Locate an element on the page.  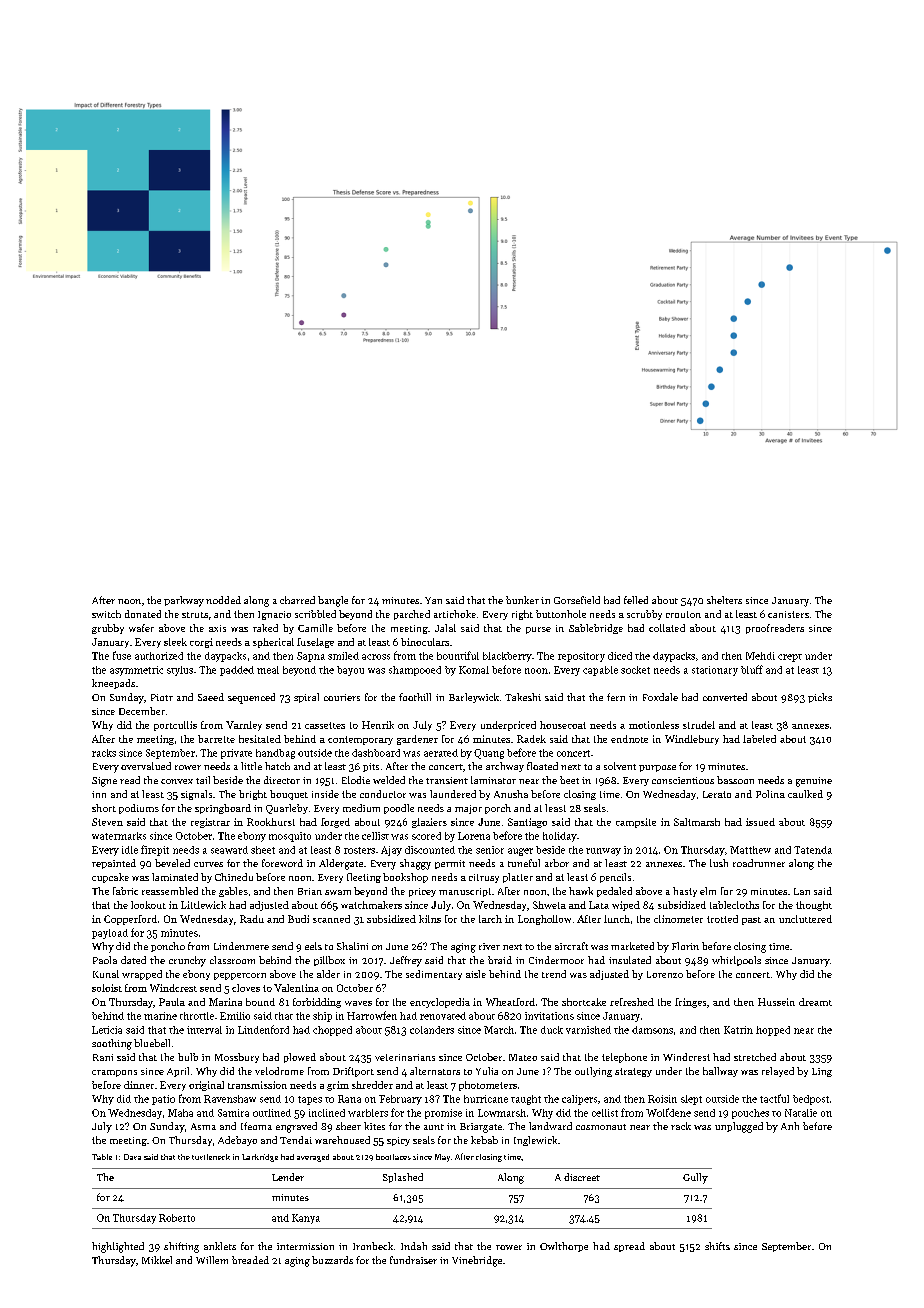
kebab is located at coordinates (484, 1140).
